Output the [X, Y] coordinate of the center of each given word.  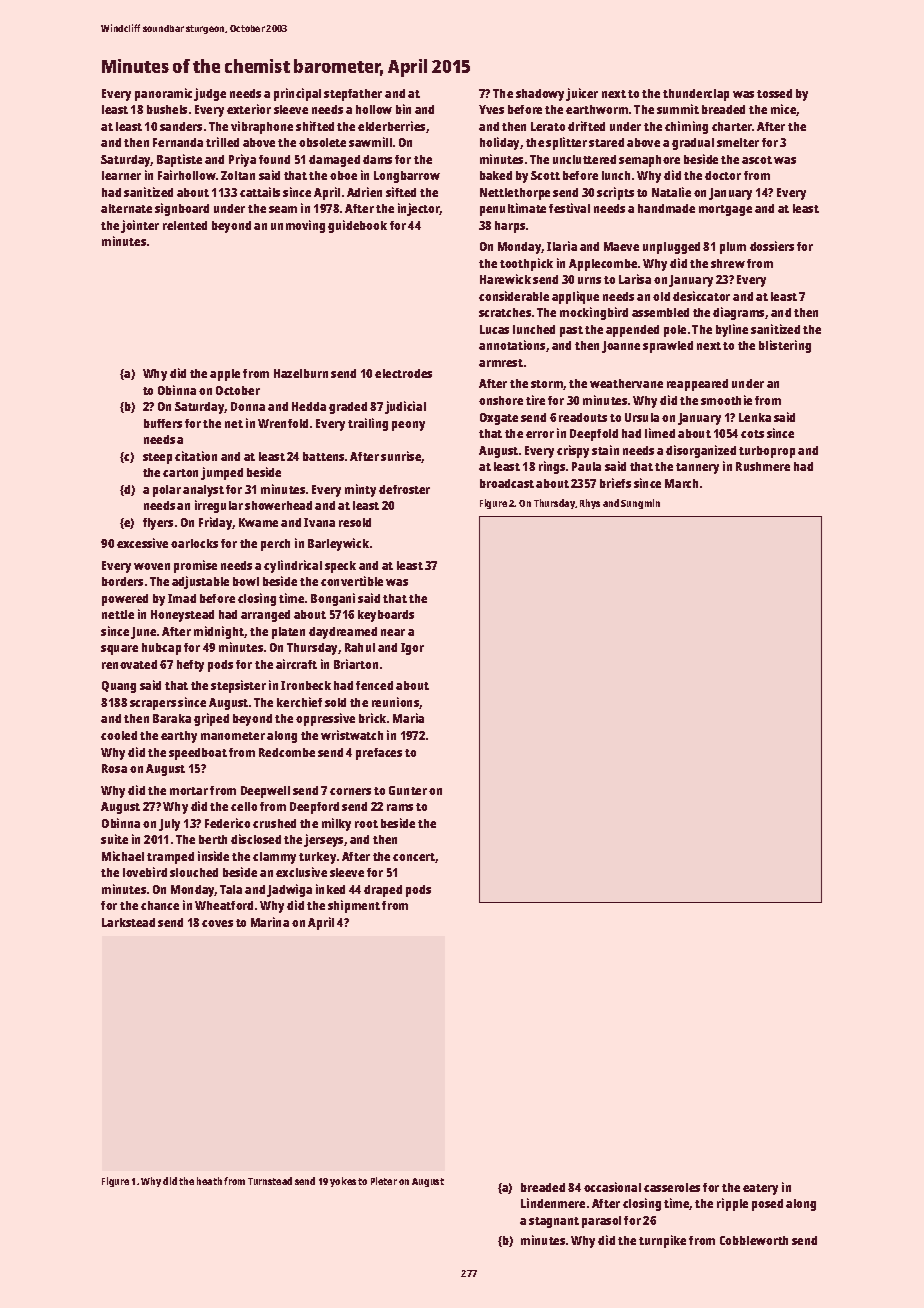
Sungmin [640, 504]
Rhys [590, 504]
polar [167, 491]
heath [209, 1181]
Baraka [172, 718]
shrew [728, 263]
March [681, 483]
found [274, 159]
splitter [566, 143]
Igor [412, 649]
